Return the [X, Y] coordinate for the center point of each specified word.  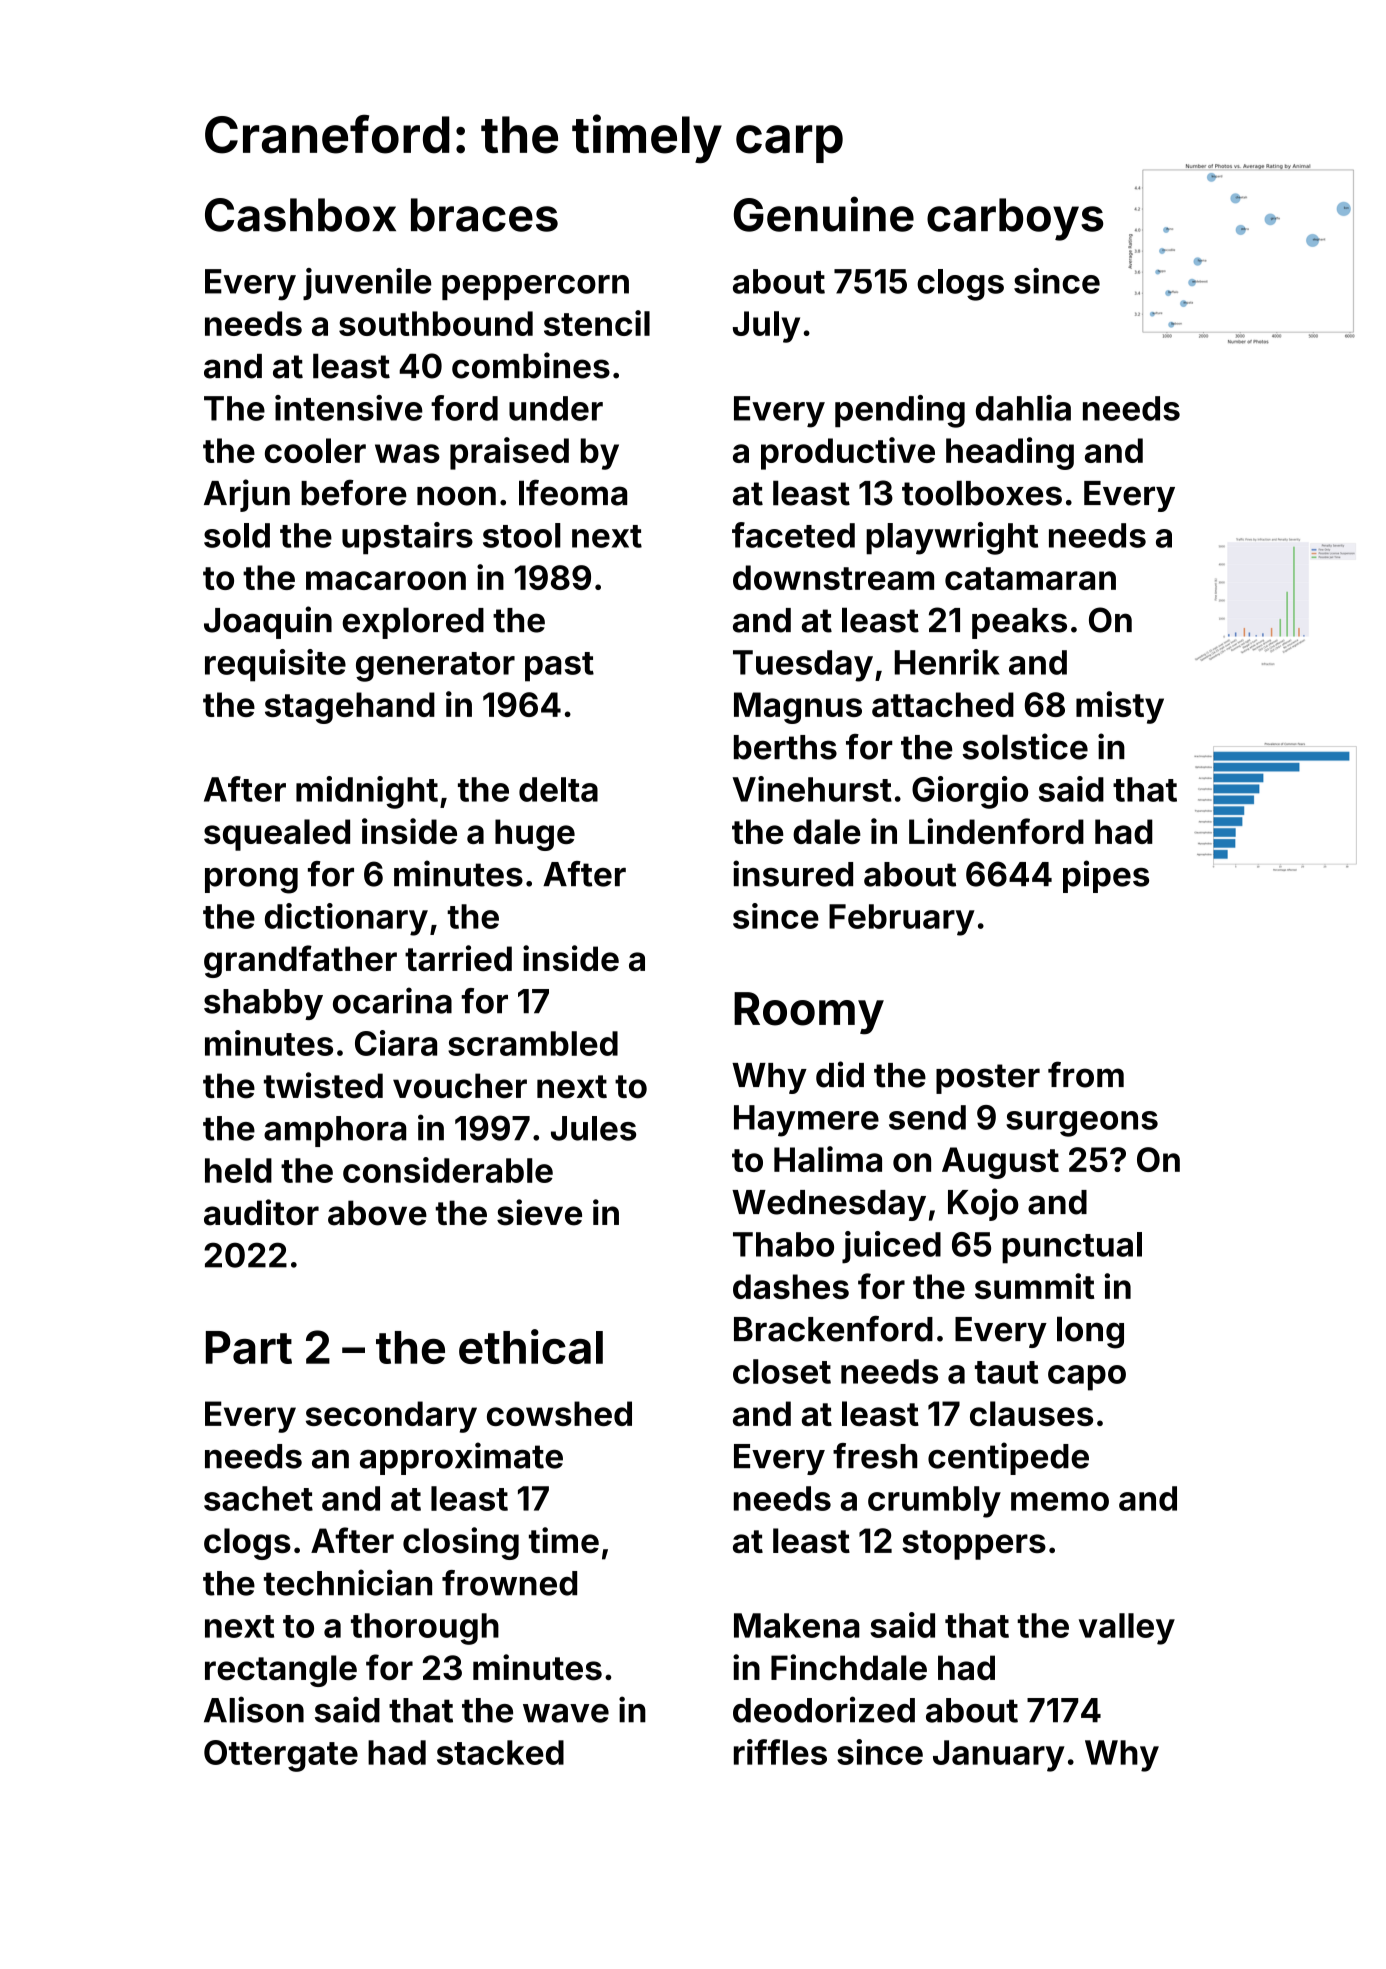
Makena [797, 1625]
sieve [539, 1212]
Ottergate [281, 1756]
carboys [1015, 219]
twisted [323, 1085]
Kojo [983, 1204]
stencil [597, 323]
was [407, 453]
